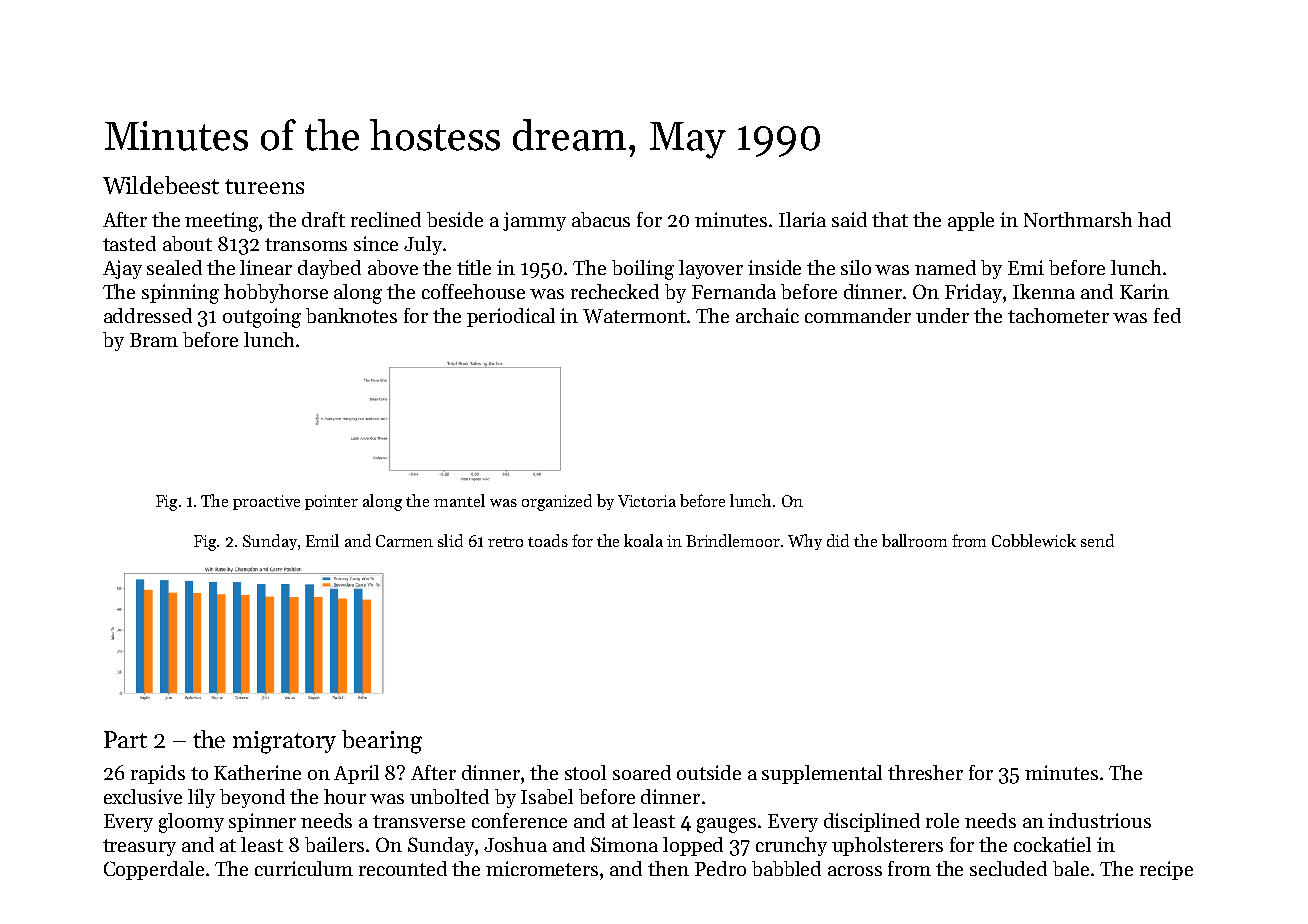  Describe the element at coordinates (557, 502) in the document. I see `organized` at that location.
